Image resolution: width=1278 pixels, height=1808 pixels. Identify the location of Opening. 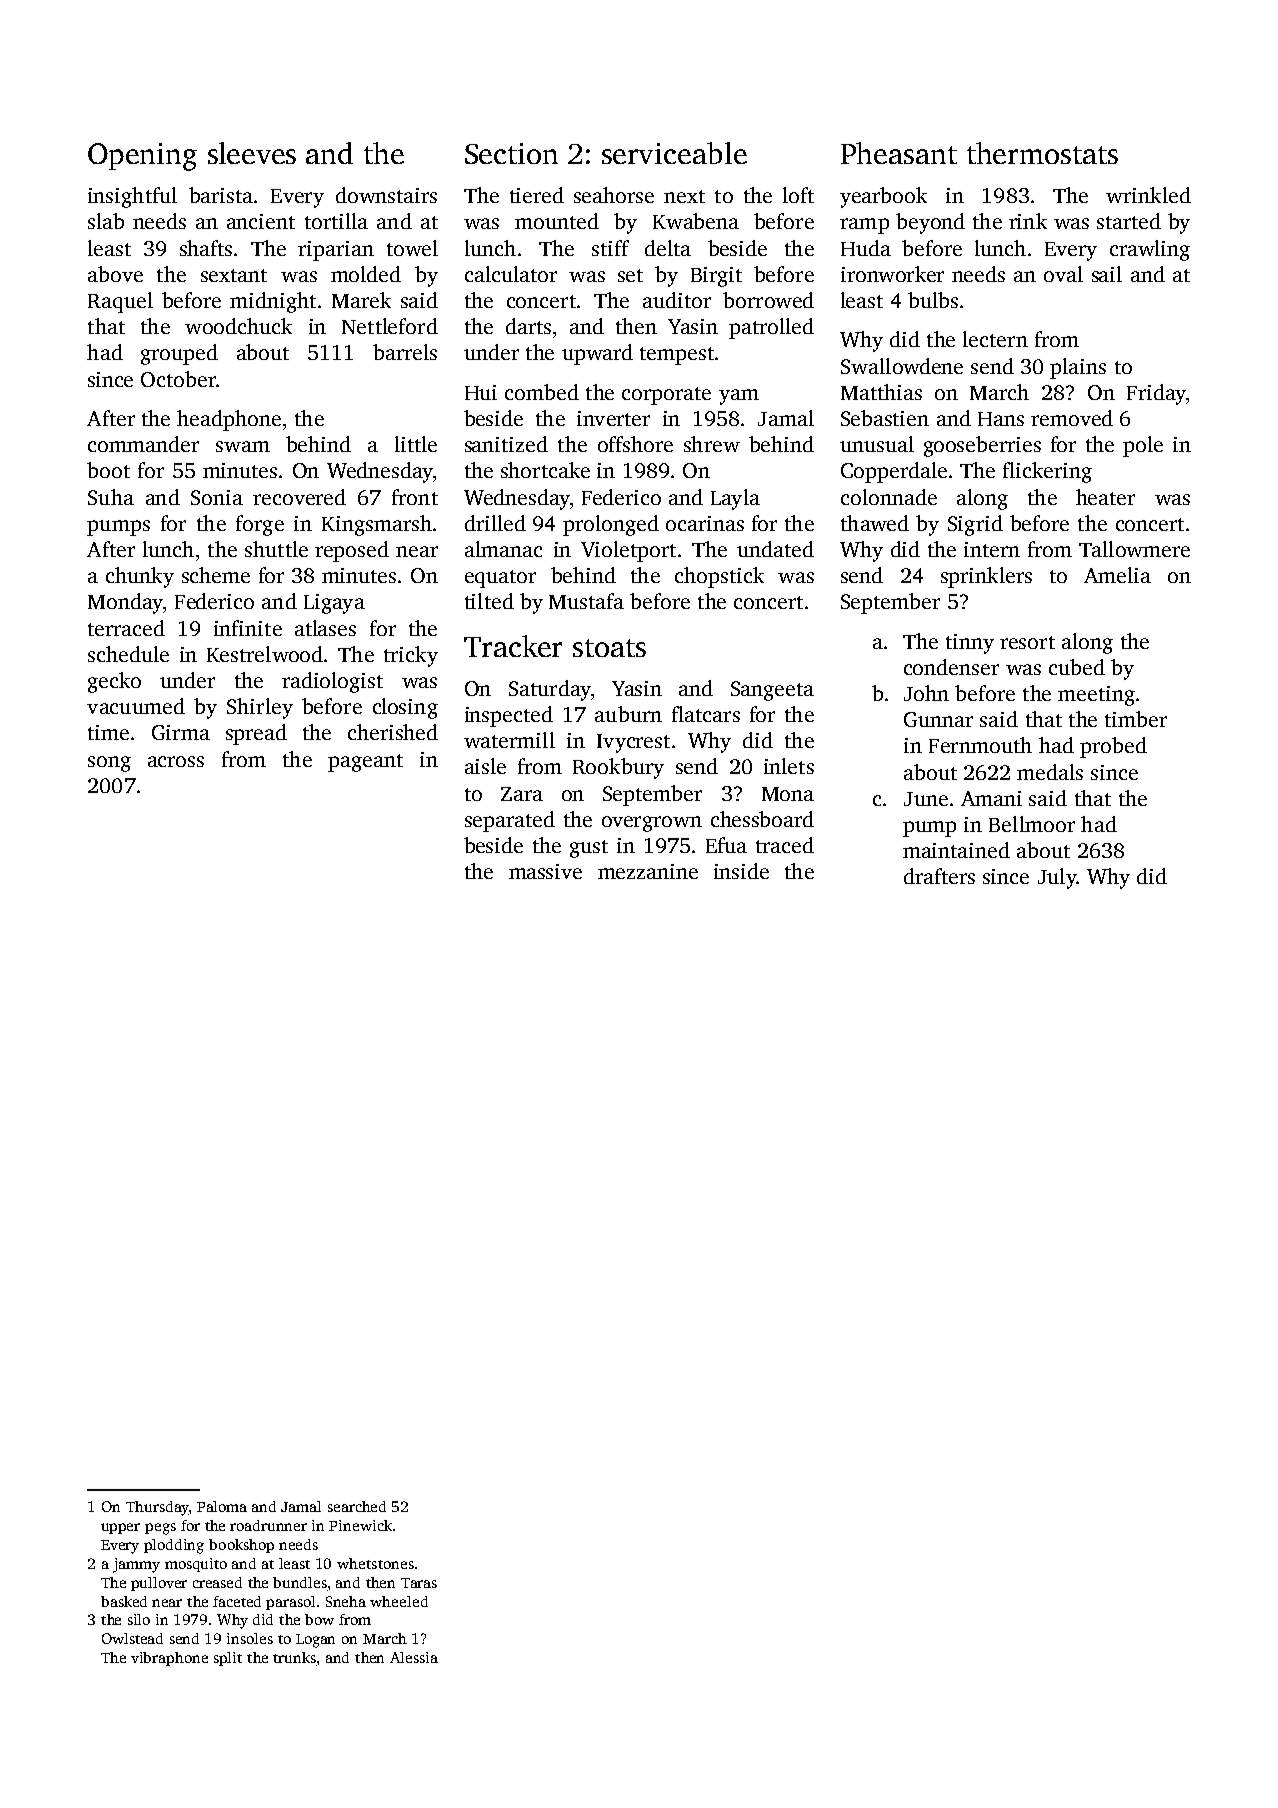
(142, 157).
